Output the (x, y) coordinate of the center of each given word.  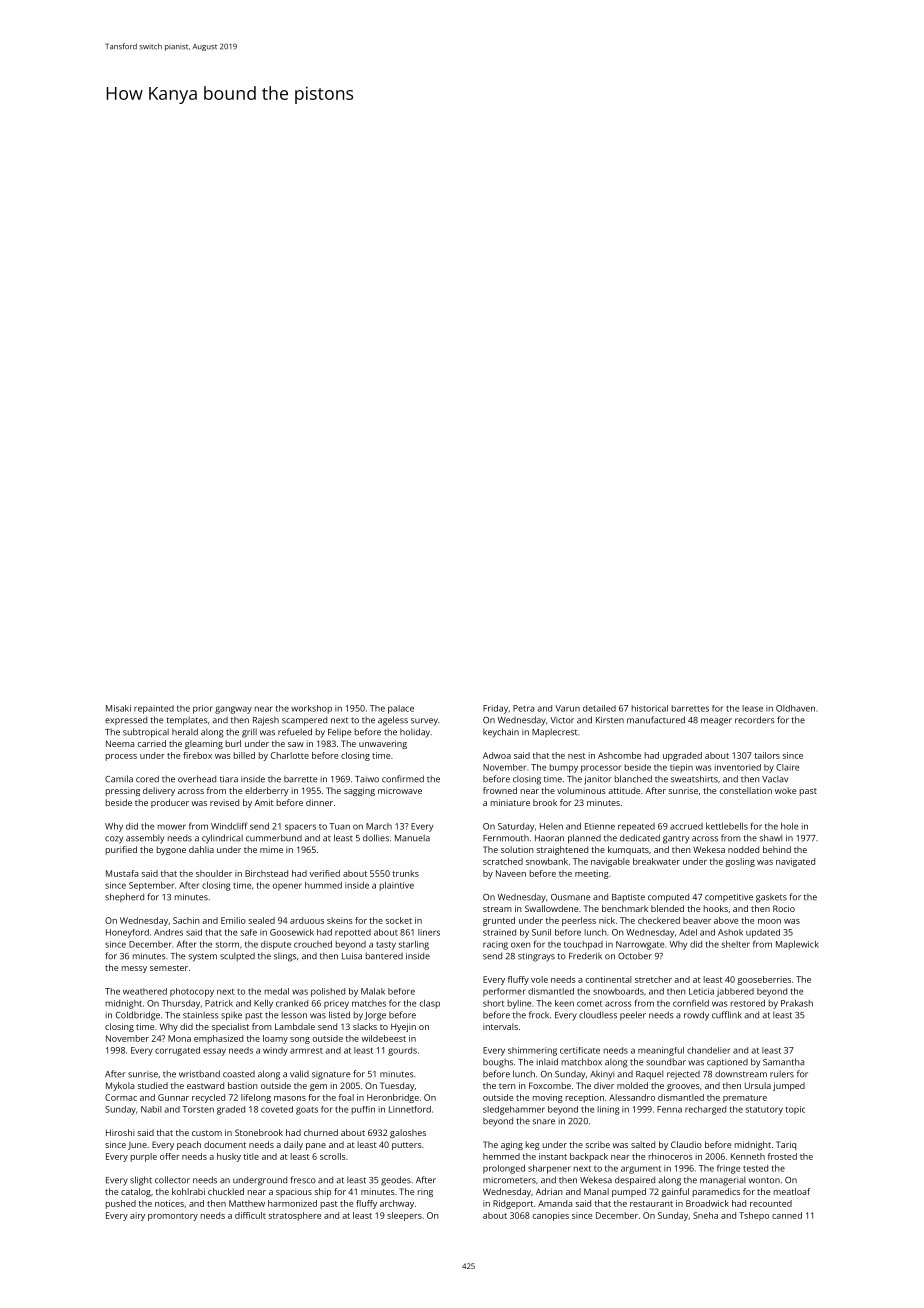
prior (203, 709)
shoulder (214, 873)
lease (753, 708)
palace (401, 709)
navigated (795, 862)
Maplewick (797, 945)
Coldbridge (138, 1016)
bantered (384, 956)
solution (517, 849)
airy (137, 1216)
